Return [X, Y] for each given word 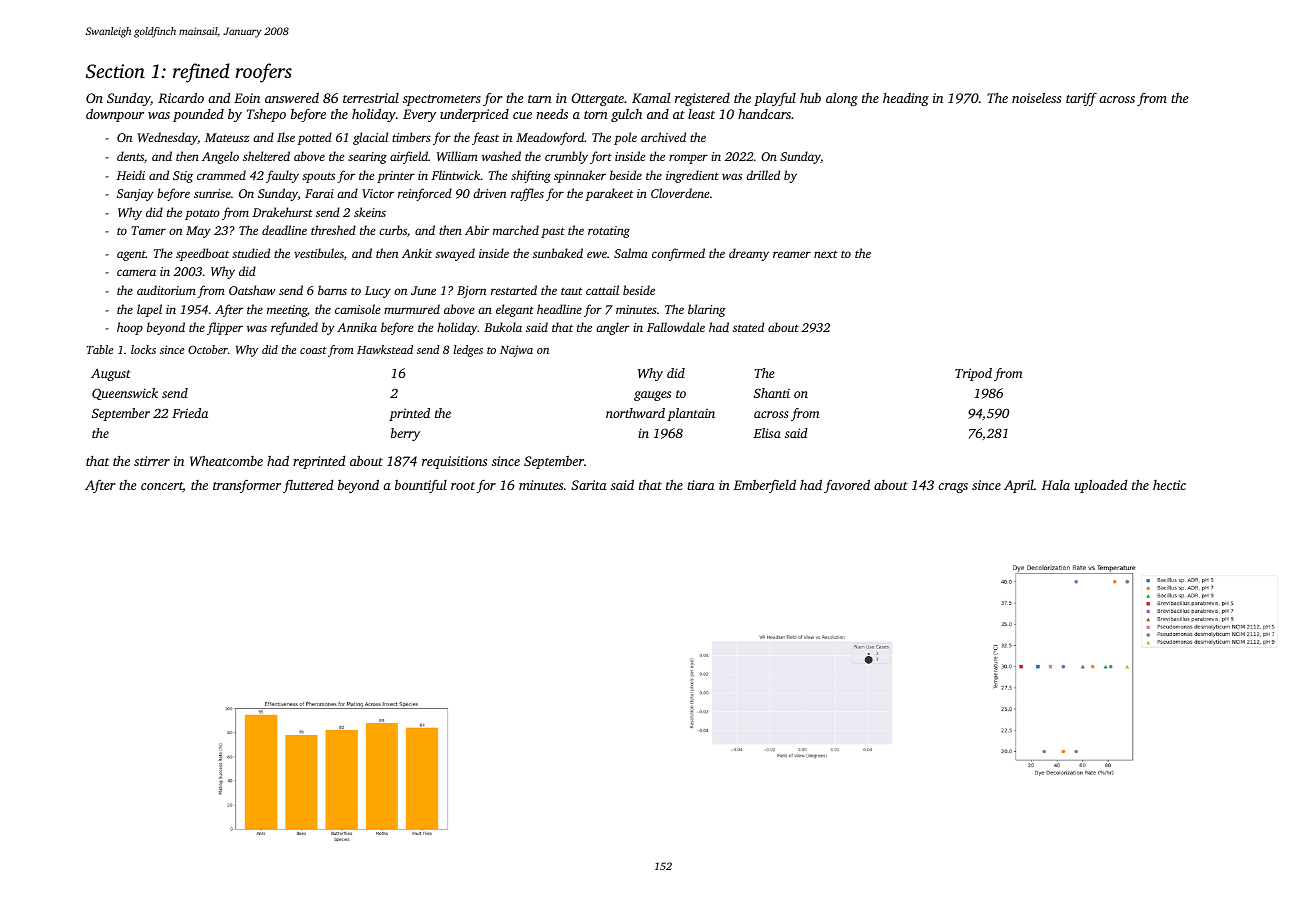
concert [162, 487]
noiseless [1036, 97]
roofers [263, 73]
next [826, 254]
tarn [540, 99]
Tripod [973, 374]
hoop [130, 328]
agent [131, 256]
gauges [652, 396]
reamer [792, 254]
